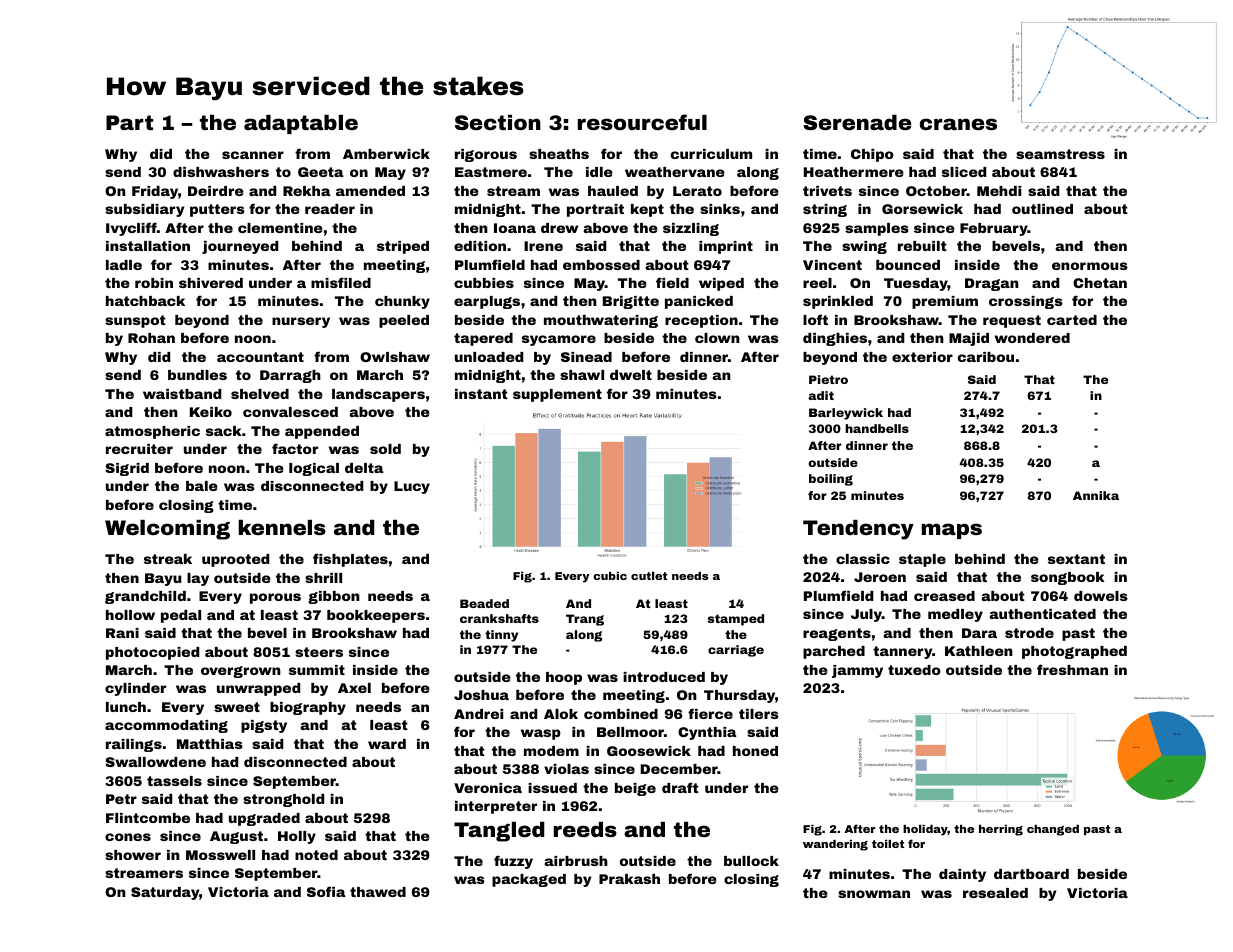  I want to click on resealed, so click(995, 893).
